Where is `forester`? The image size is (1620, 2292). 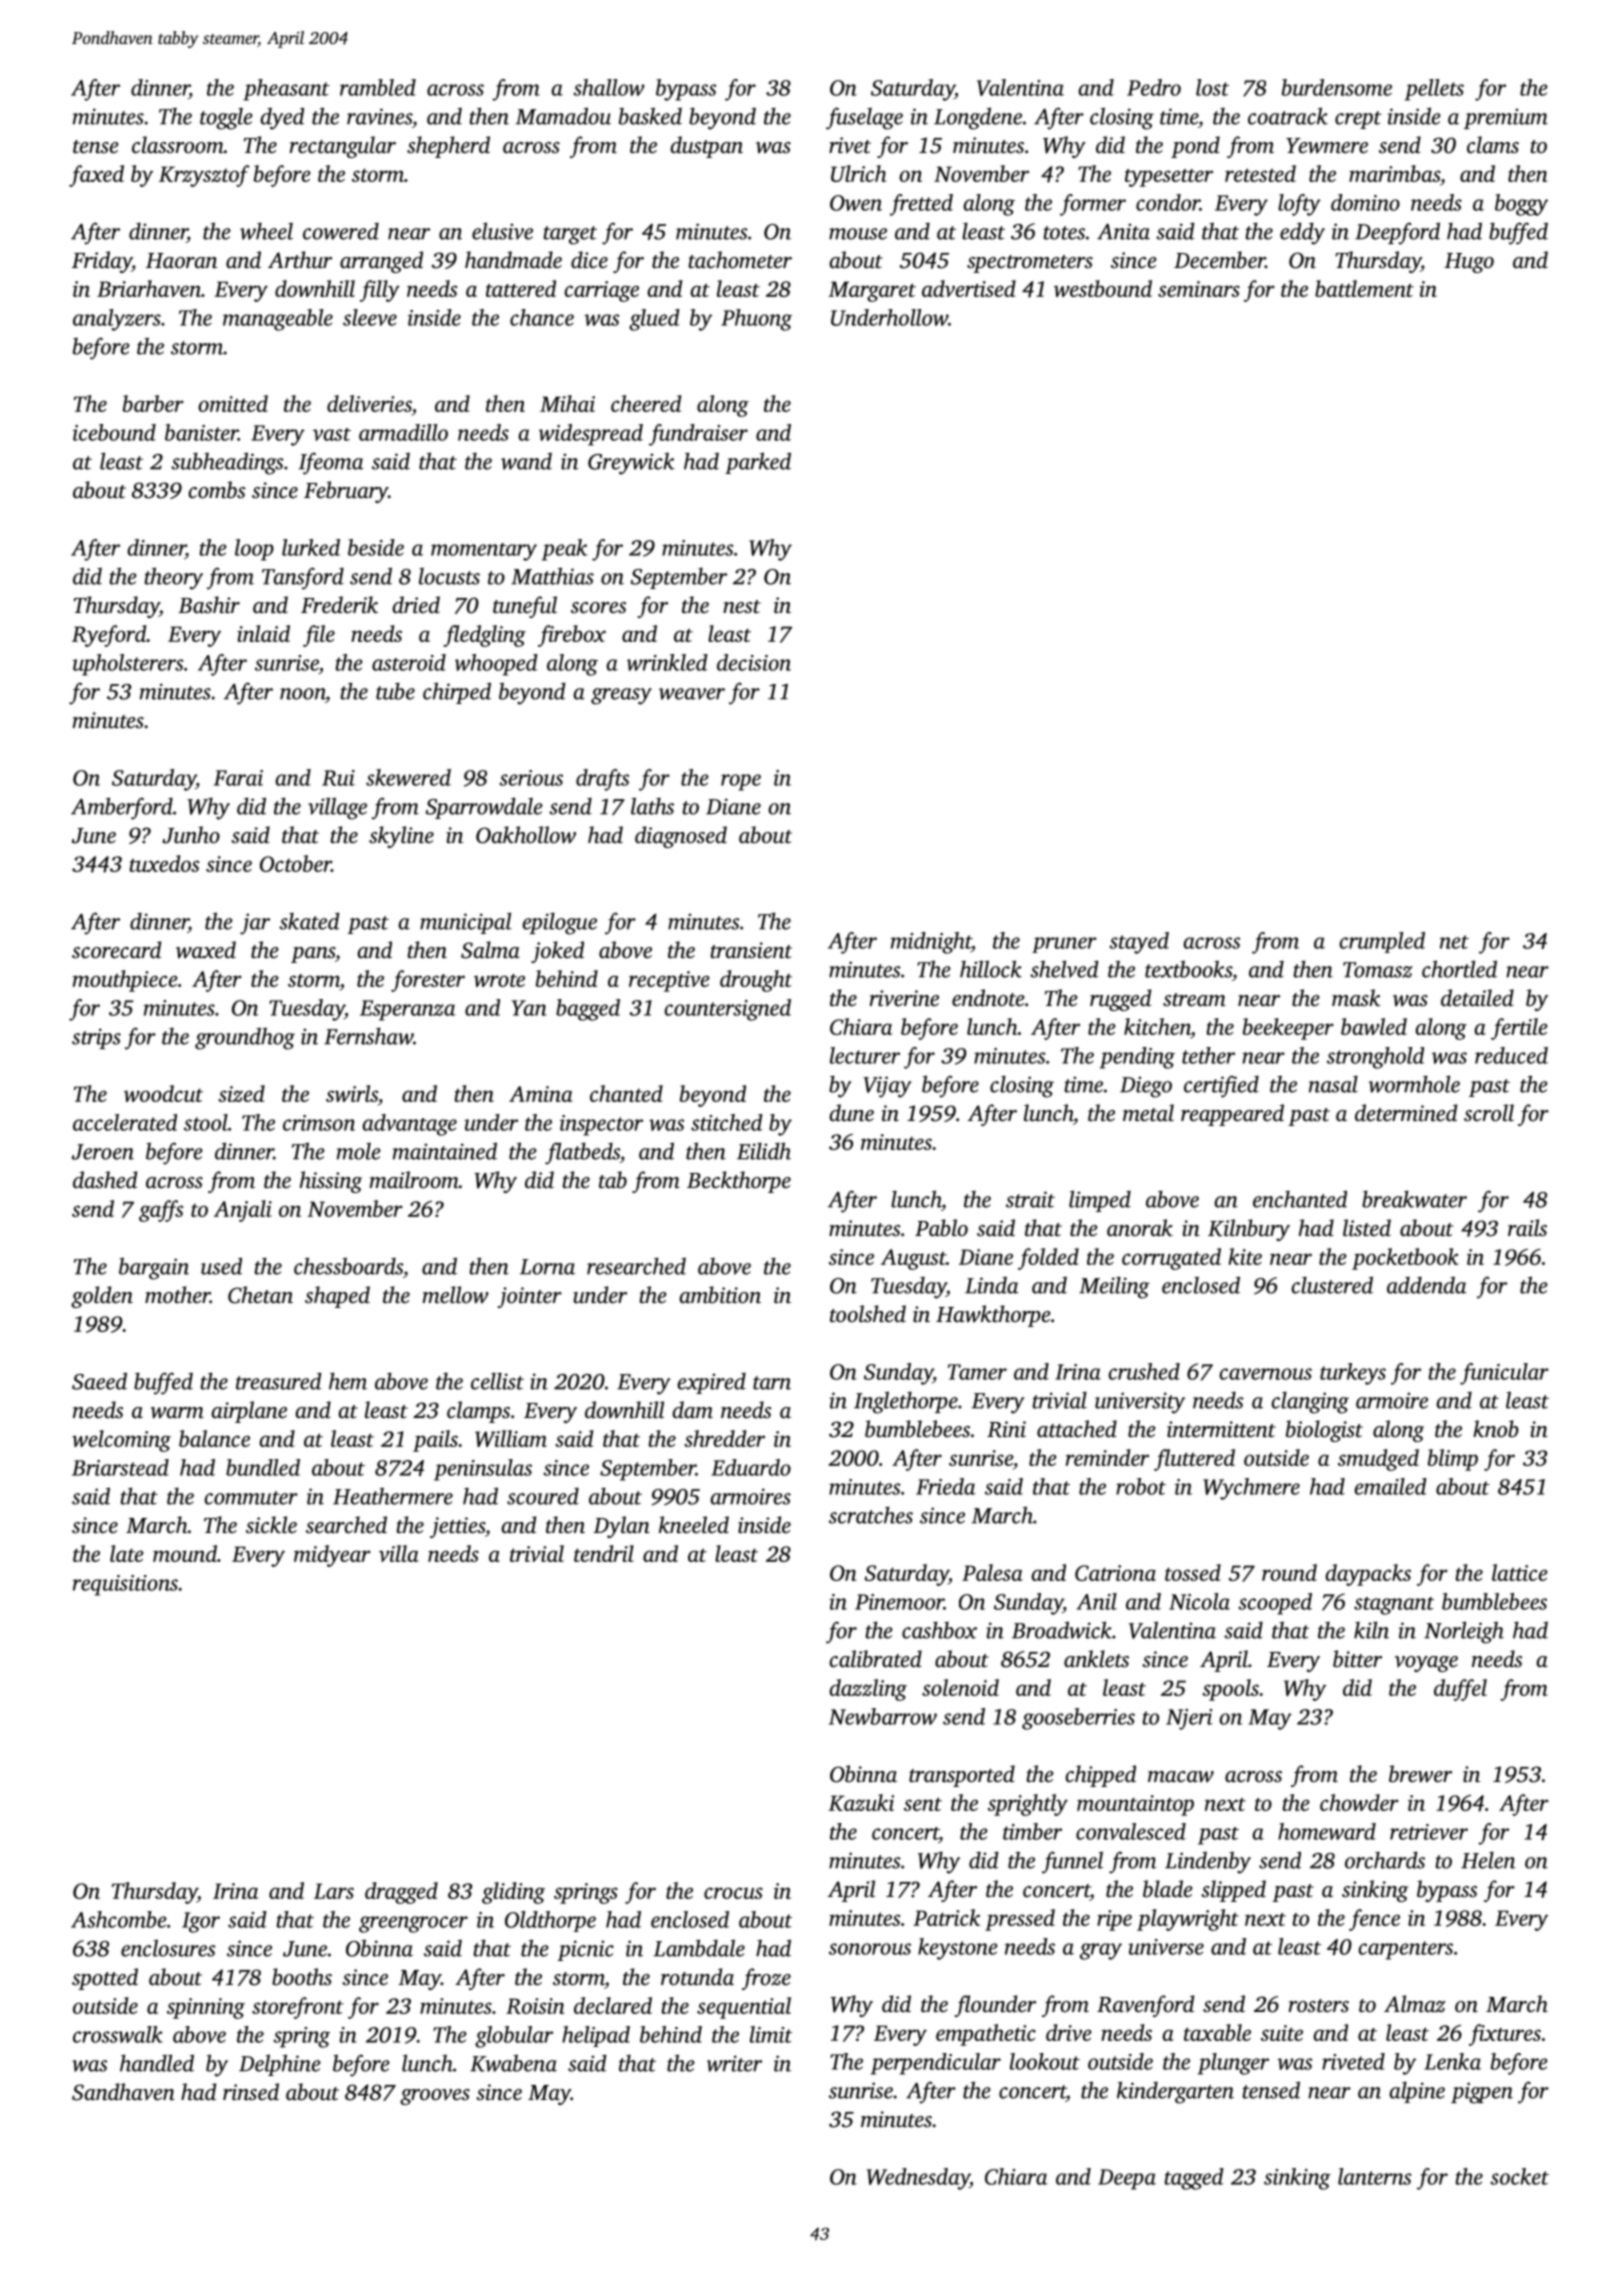 forester is located at coordinates (428, 981).
